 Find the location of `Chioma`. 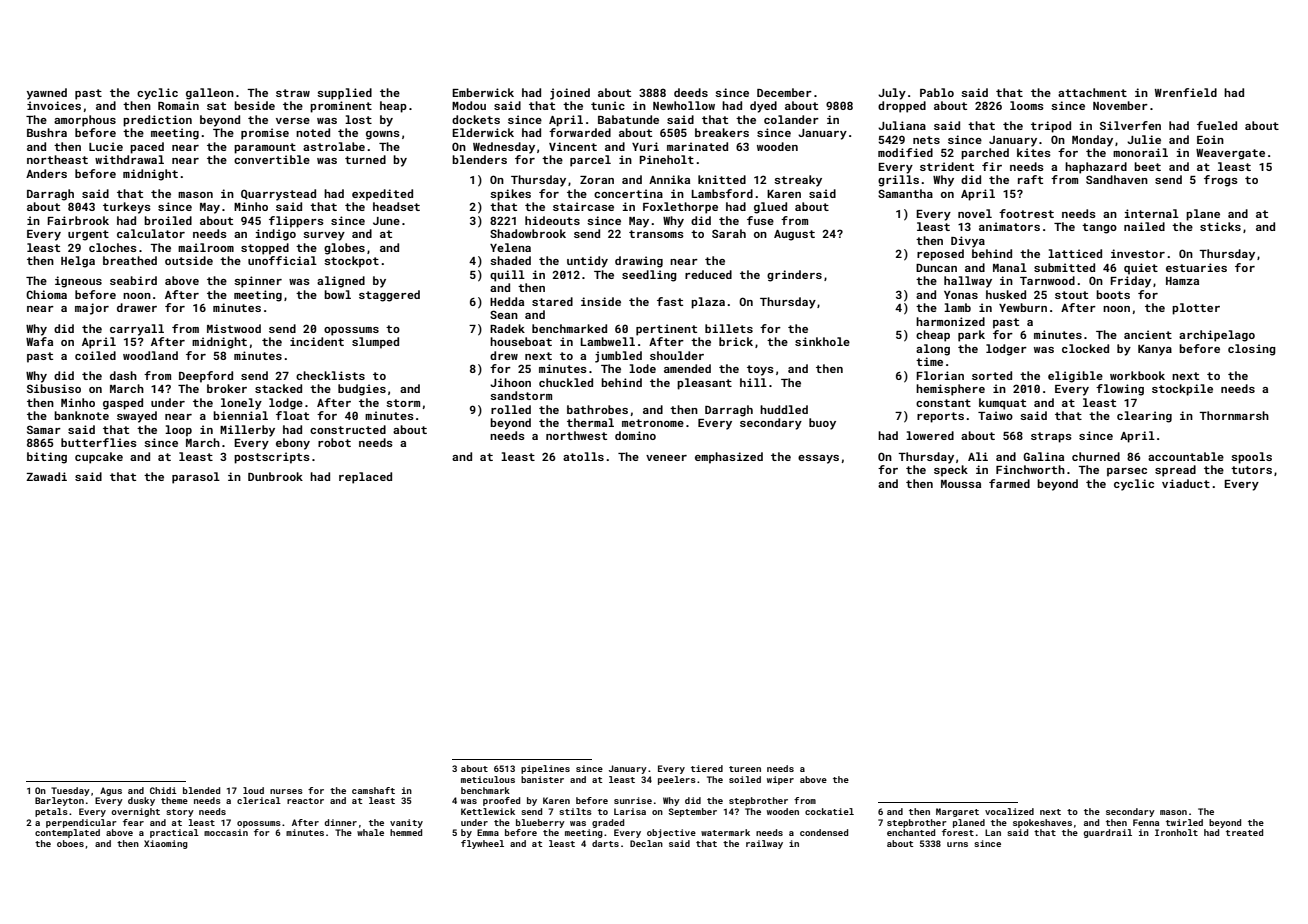

Chioma is located at coordinates (46, 294).
